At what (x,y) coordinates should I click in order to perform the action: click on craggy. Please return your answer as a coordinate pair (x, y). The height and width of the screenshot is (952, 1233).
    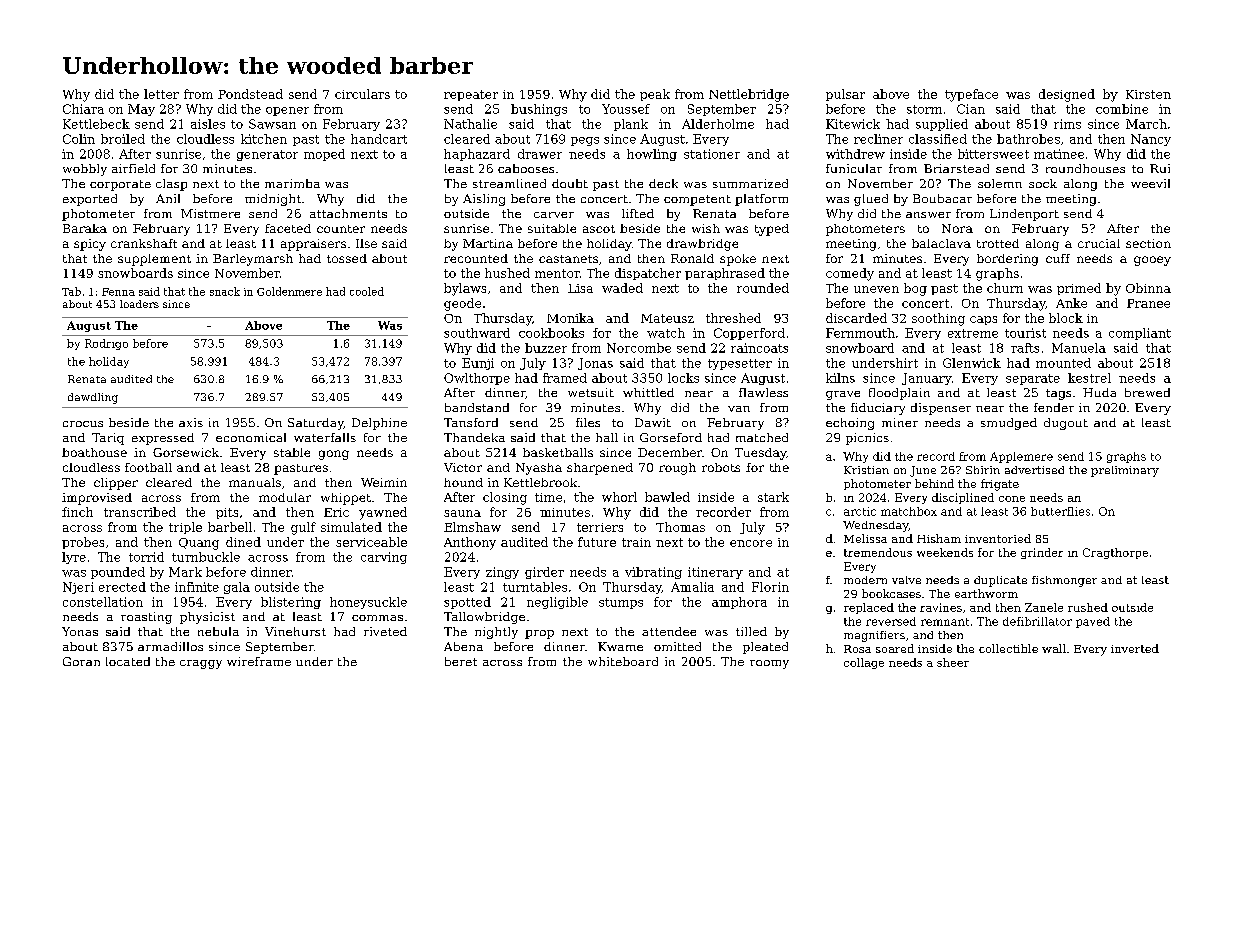
    Looking at the image, I should click on (201, 664).
